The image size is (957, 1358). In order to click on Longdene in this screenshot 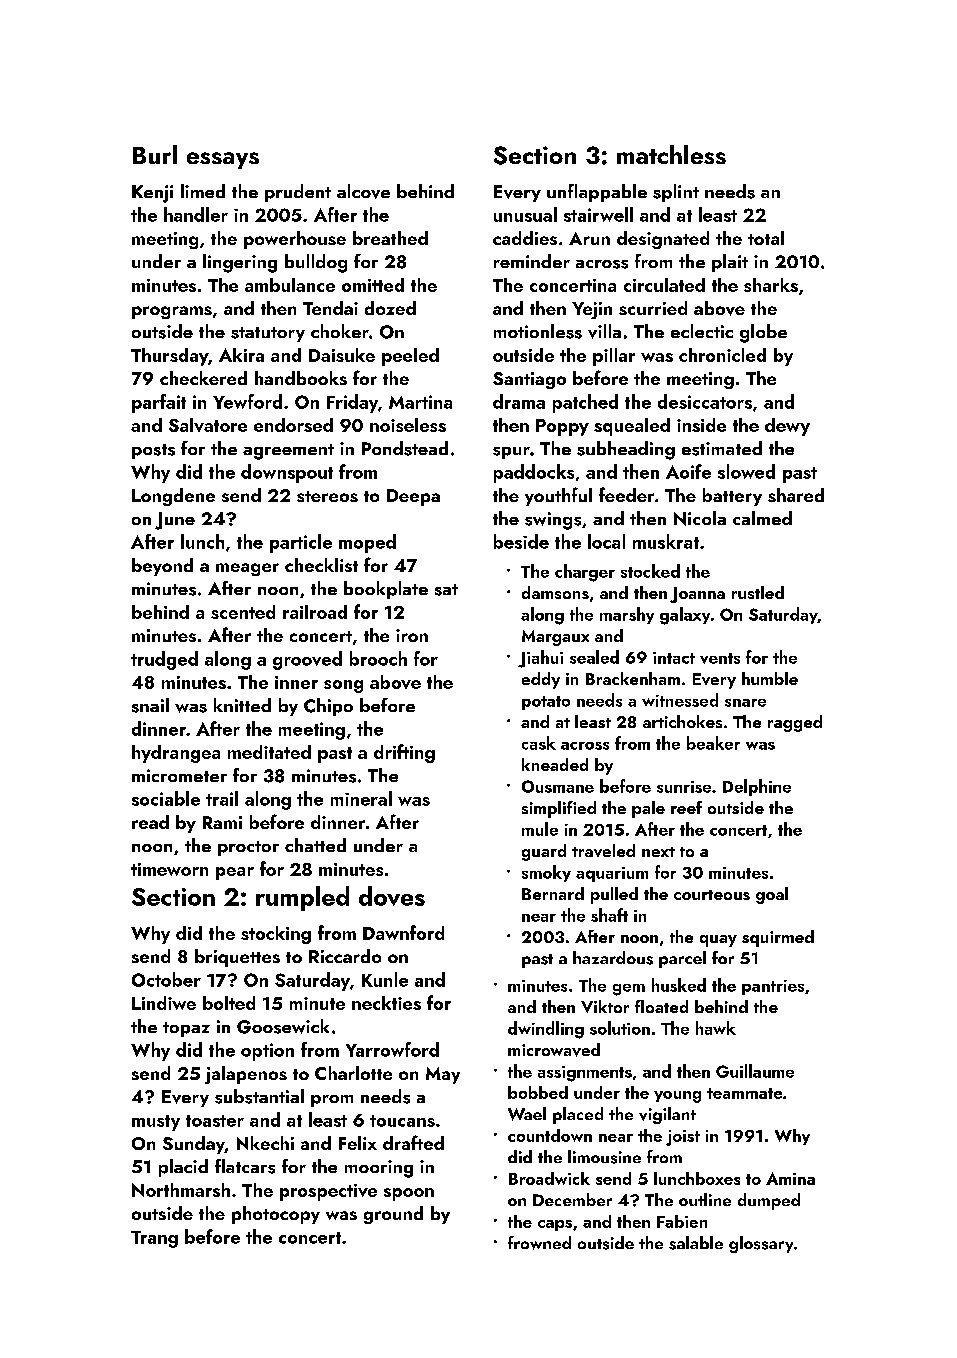, I will do `click(173, 497)`.
